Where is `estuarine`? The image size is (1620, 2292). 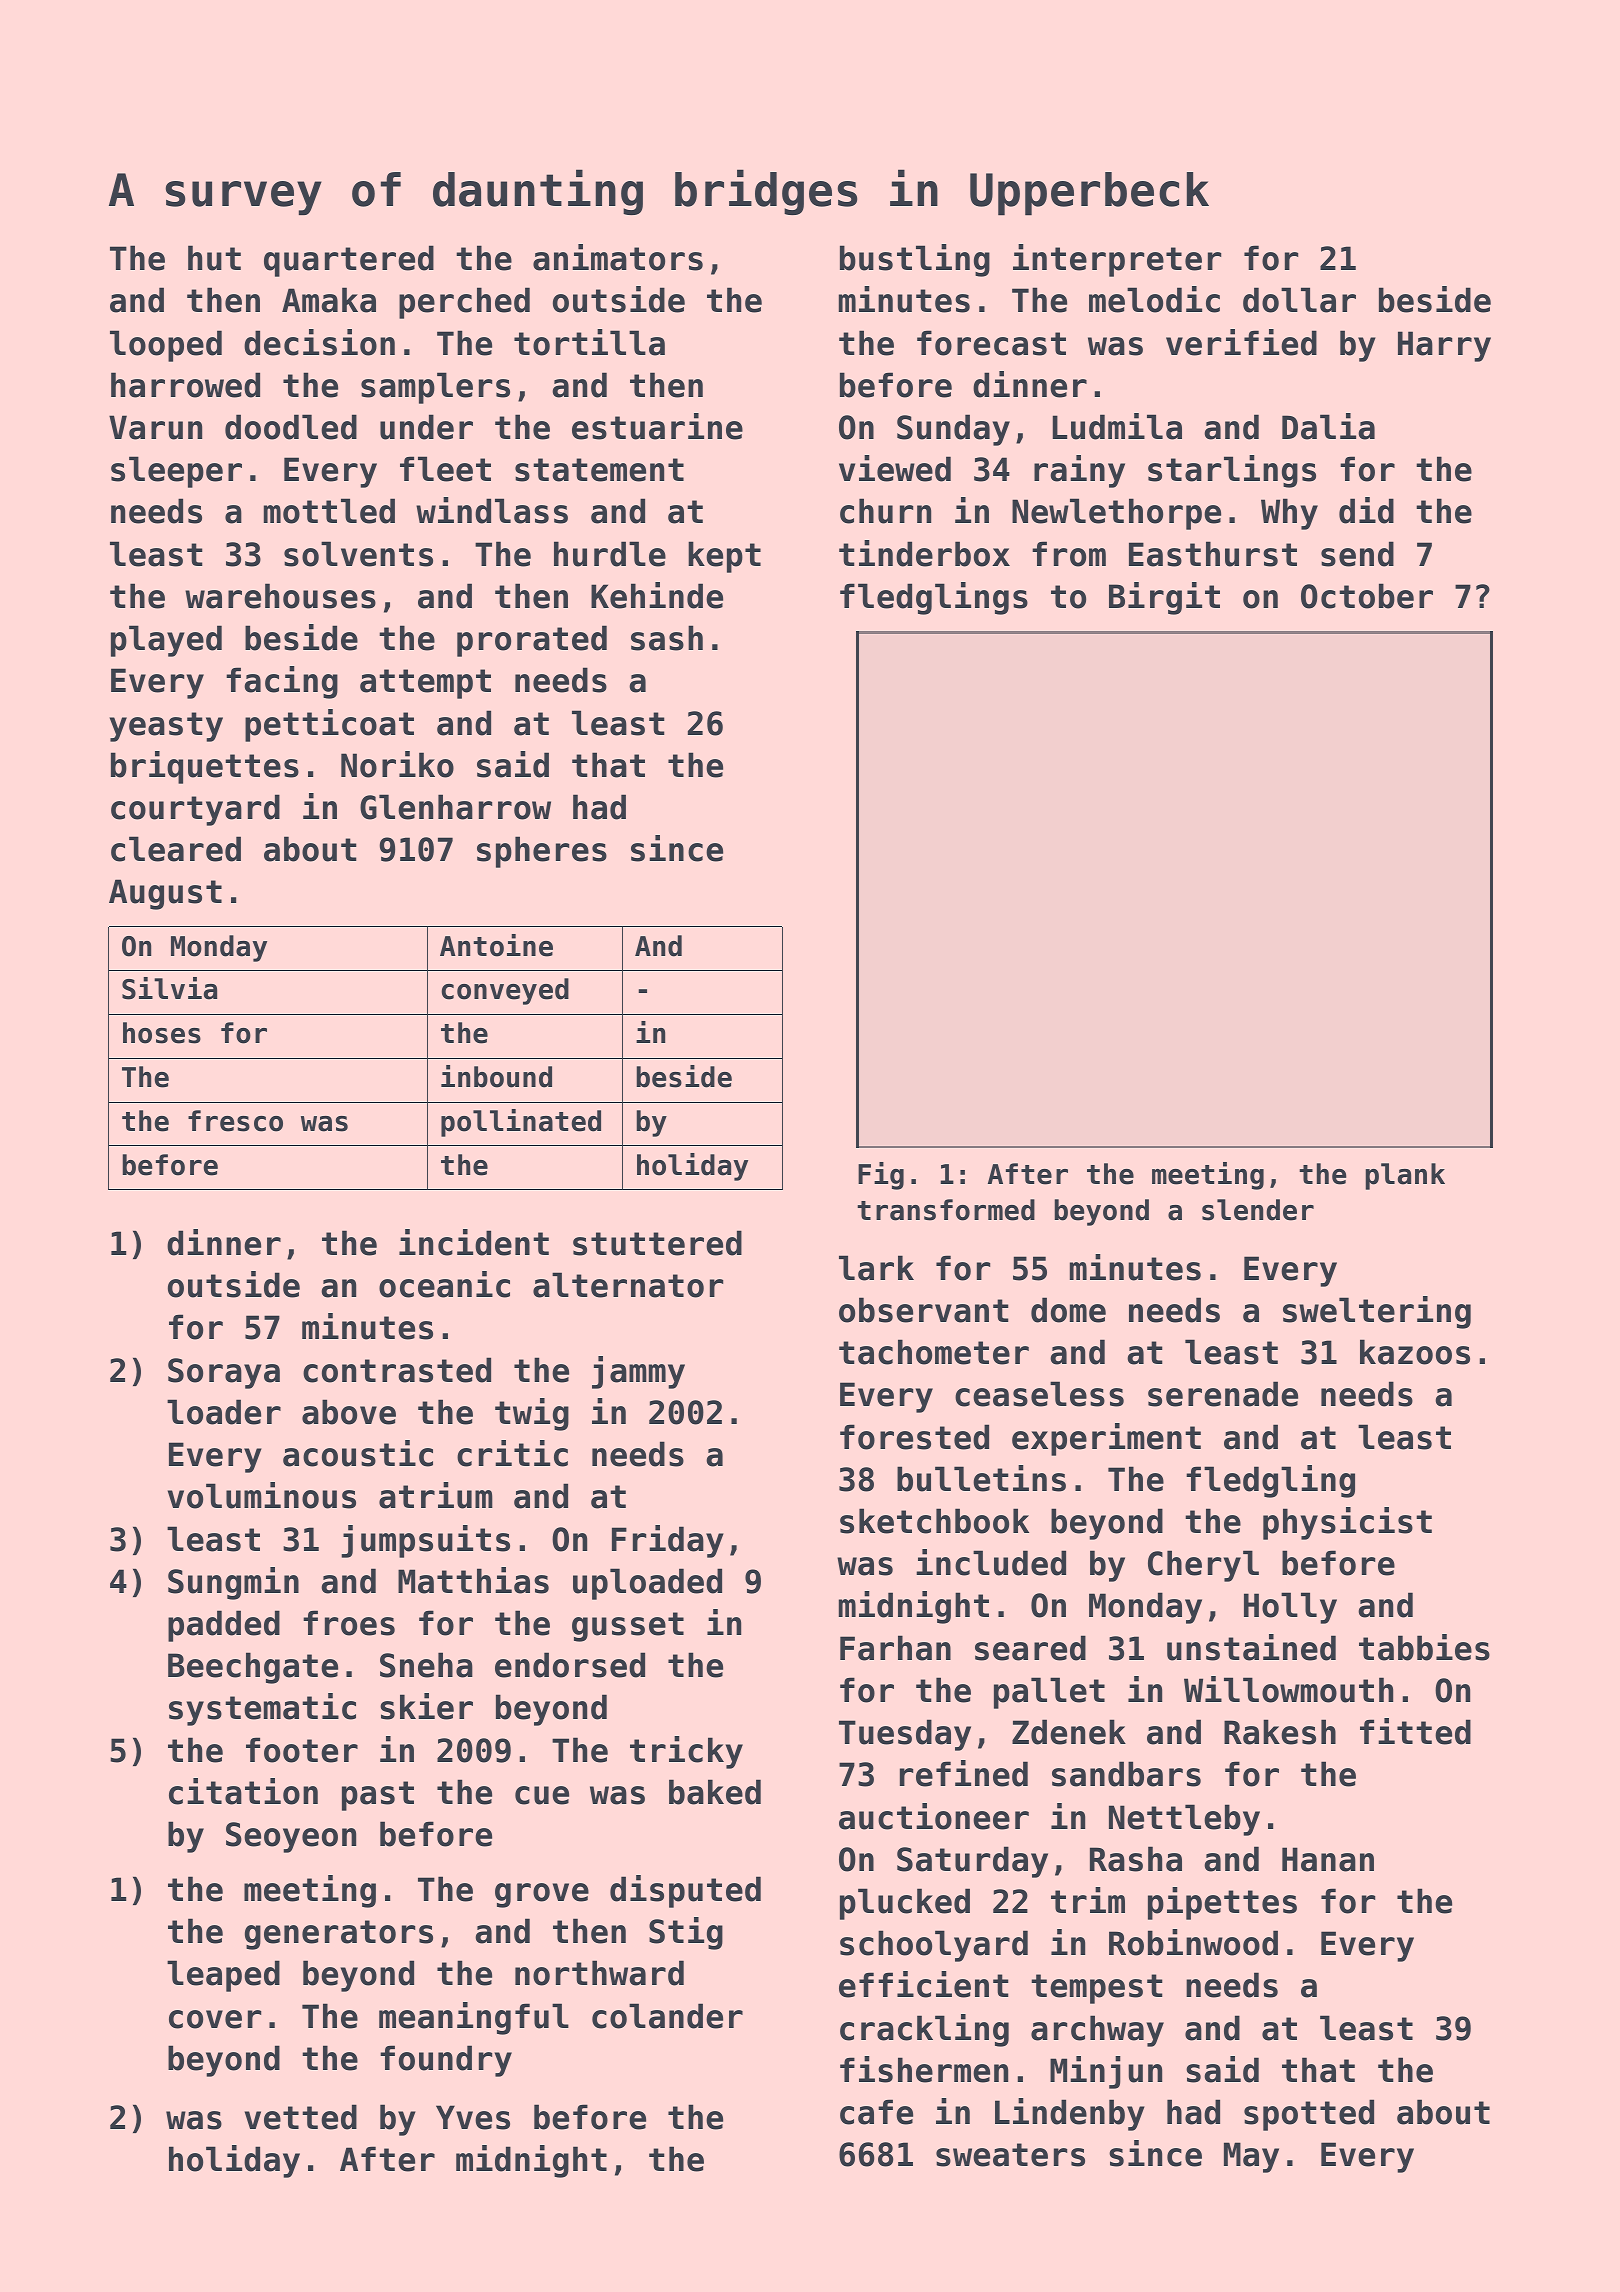 estuarine is located at coordinates (657, 426).
